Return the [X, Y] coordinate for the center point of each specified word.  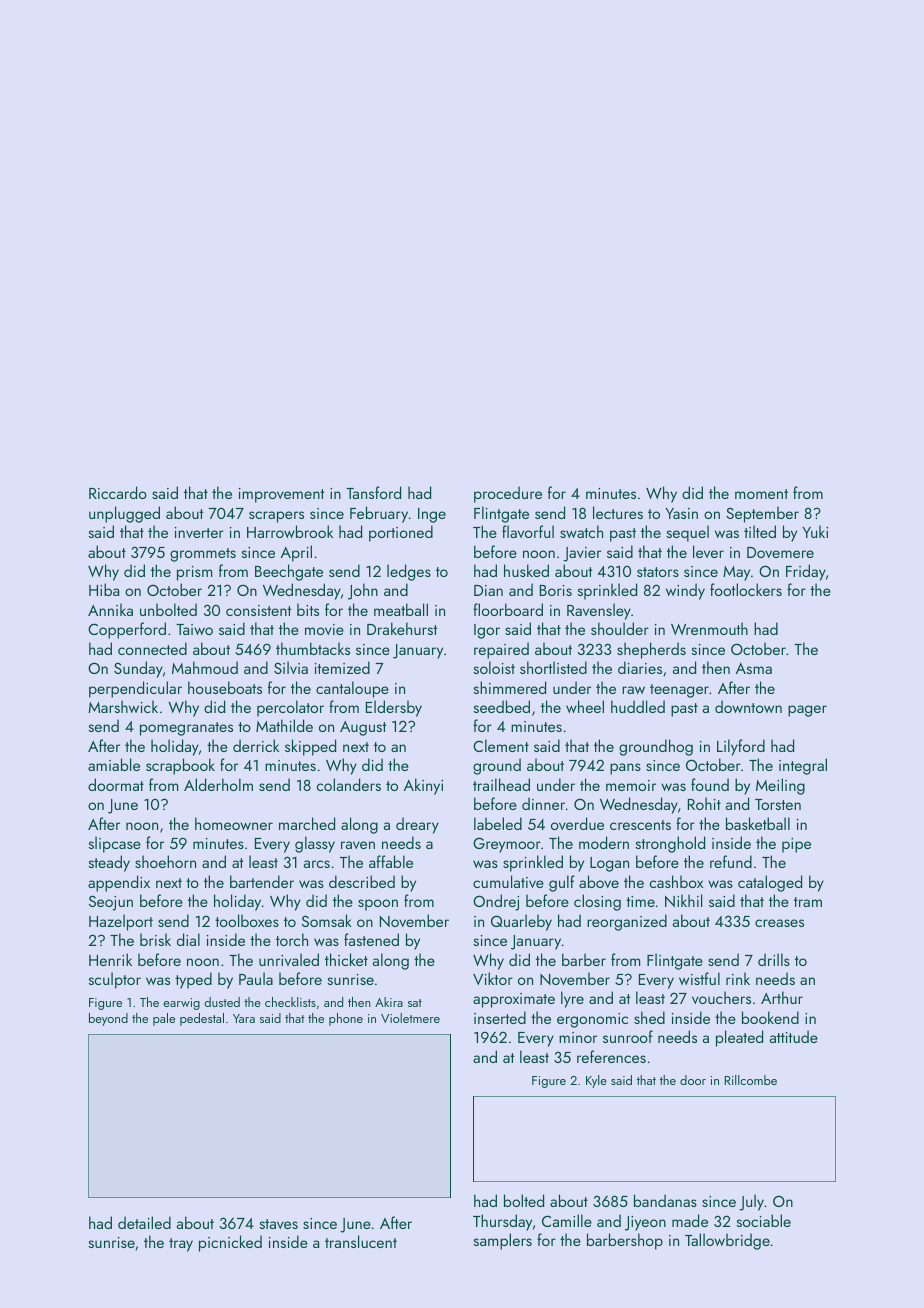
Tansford [373, 492]
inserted [500, 1017]
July [751, 1202]
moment [761, 494]
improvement [281, 495]
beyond [108, 1019]
